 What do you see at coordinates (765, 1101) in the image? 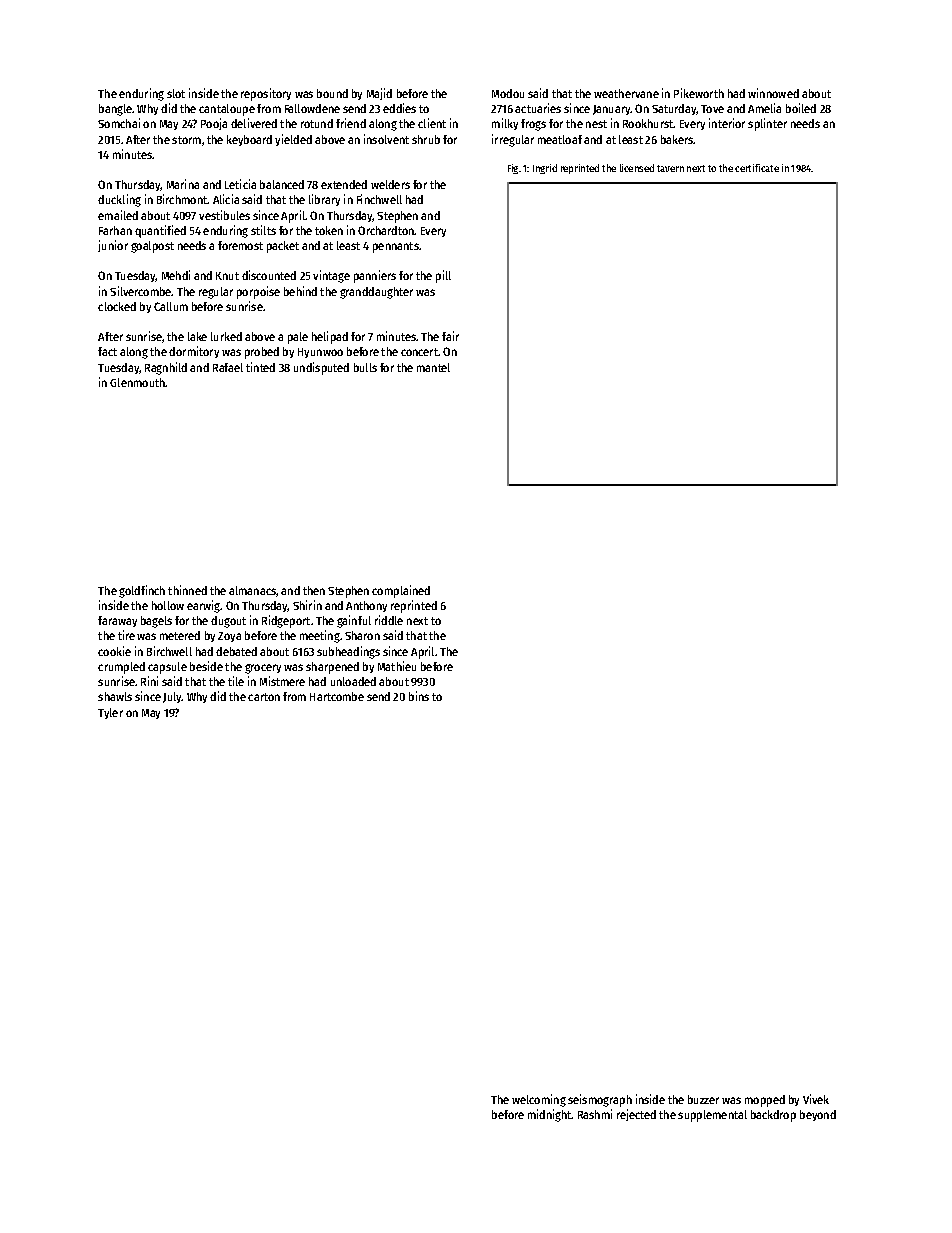
I see `mopped` at bounding box center [765, 1101].
